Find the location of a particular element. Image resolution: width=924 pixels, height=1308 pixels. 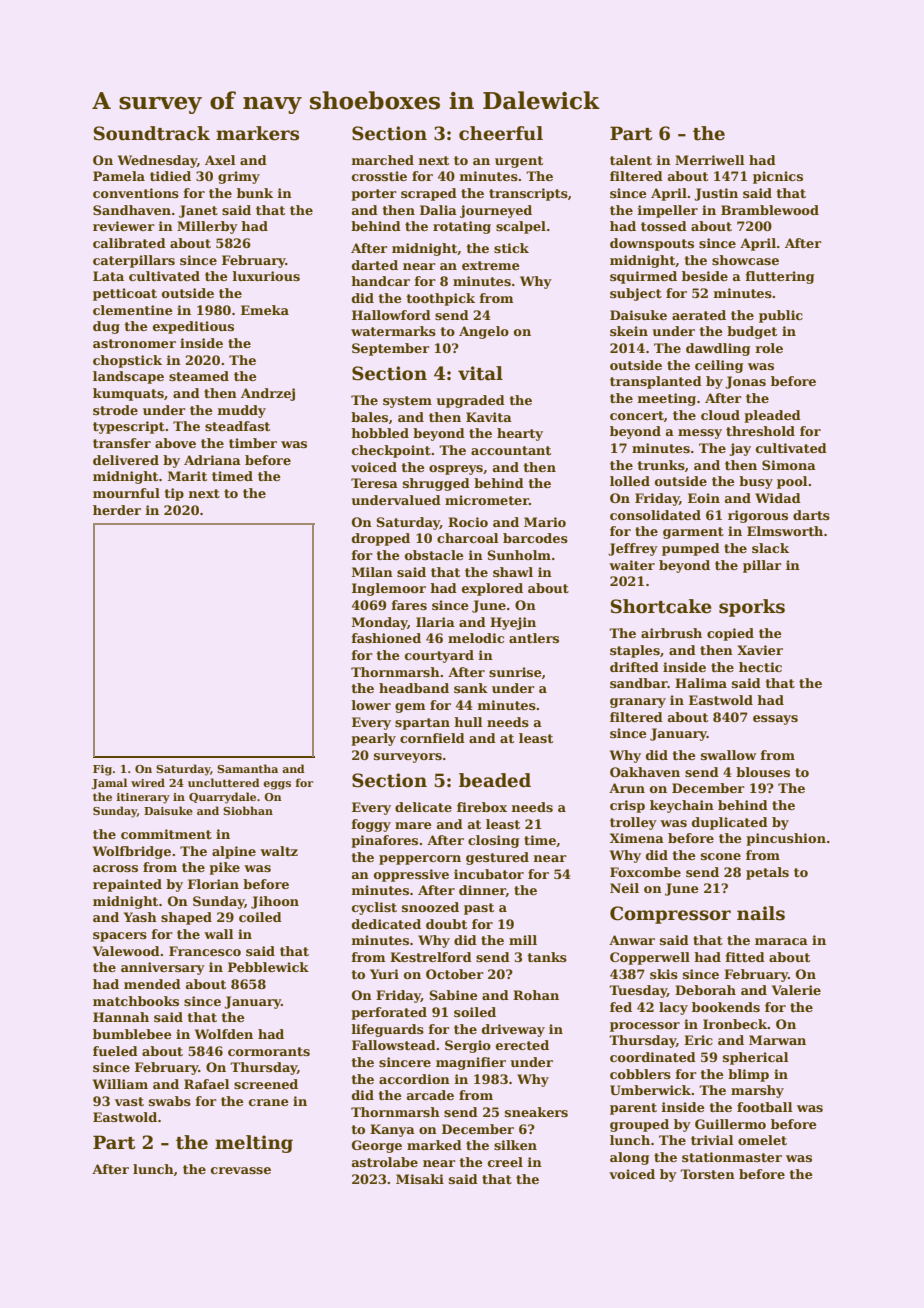

tanks is located at coordinates (547, 957).
